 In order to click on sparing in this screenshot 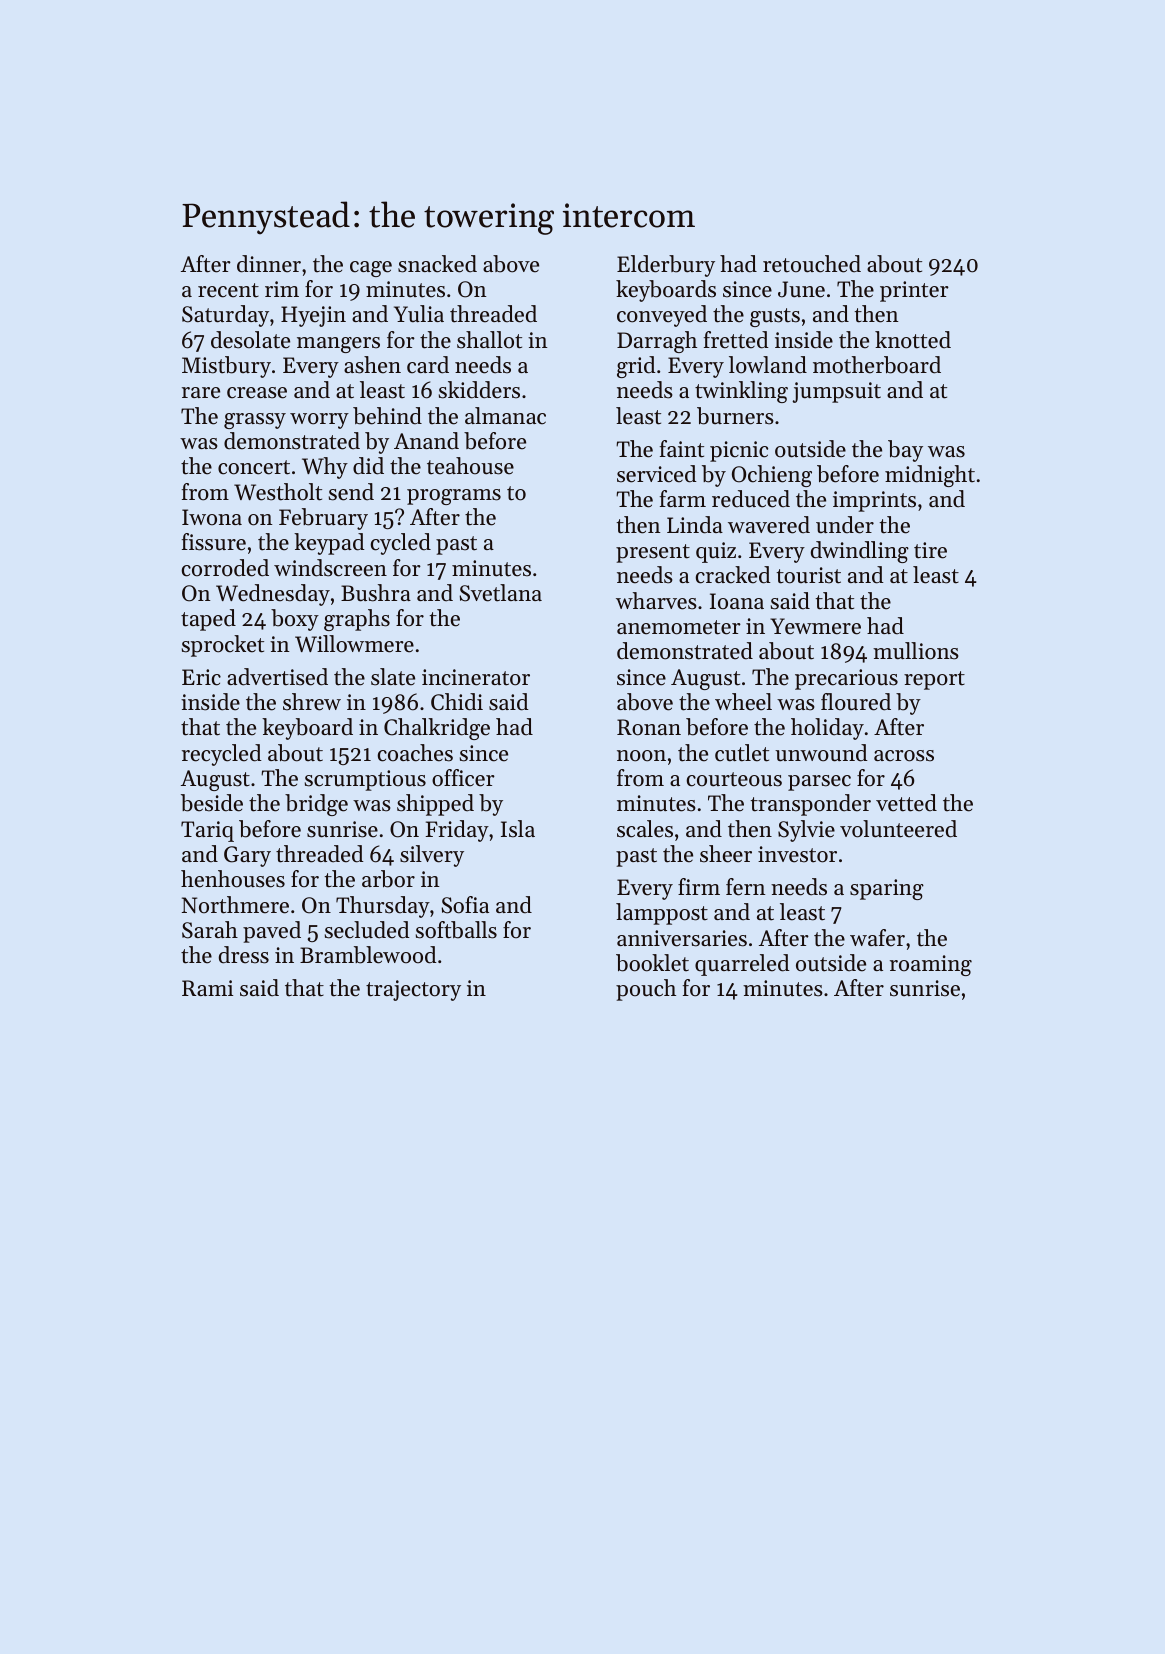, I will do `click(887, 889)`.
